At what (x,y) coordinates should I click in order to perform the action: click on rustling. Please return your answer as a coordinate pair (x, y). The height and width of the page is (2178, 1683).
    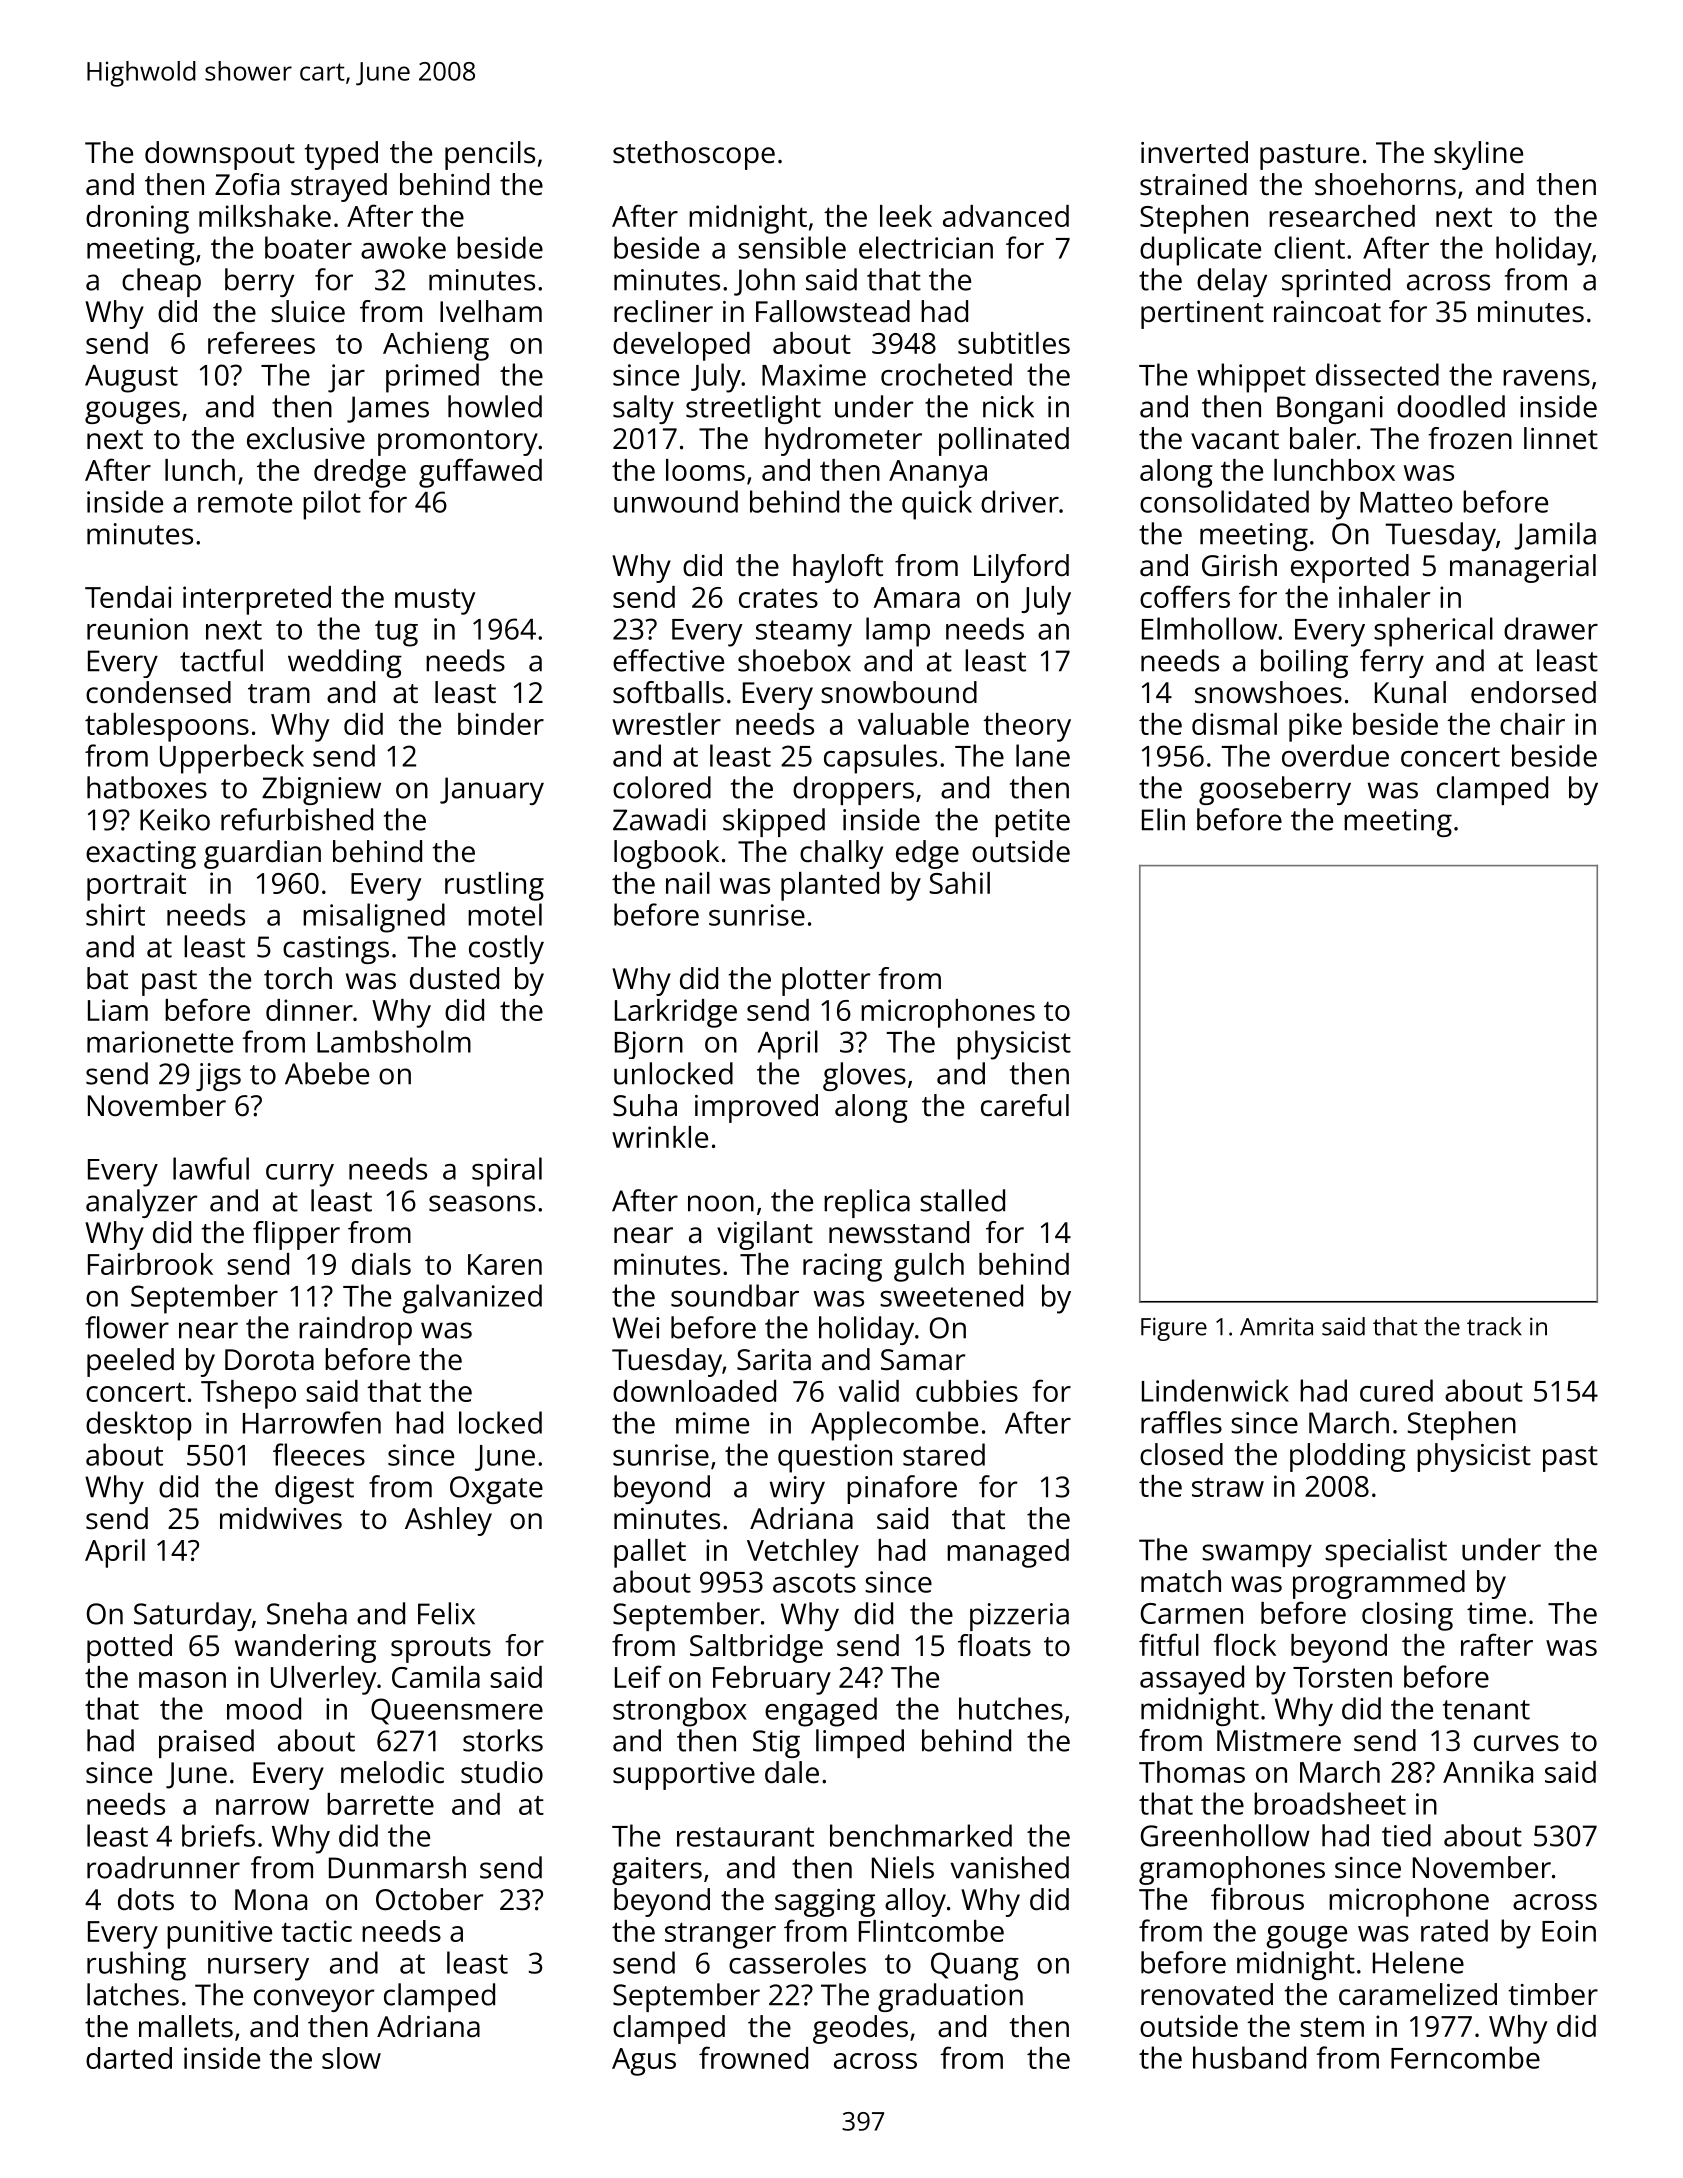
    Looking at the image, I should click on (494, 886).
